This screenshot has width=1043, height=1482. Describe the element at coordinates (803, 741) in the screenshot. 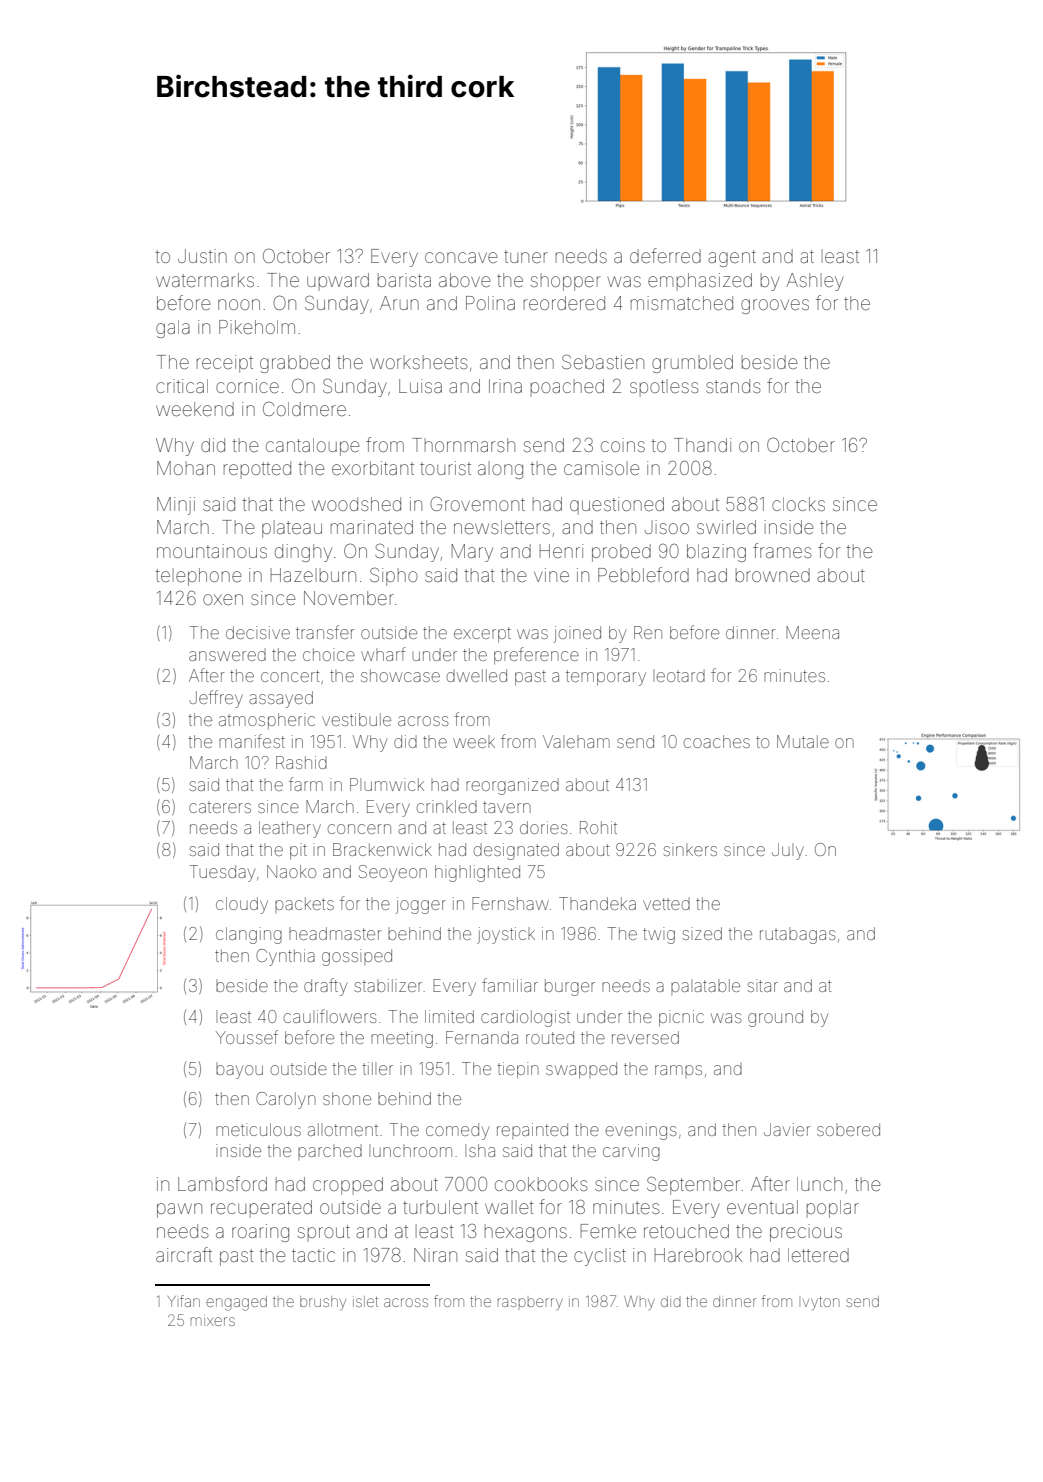

I see `Mutale` at that location.
